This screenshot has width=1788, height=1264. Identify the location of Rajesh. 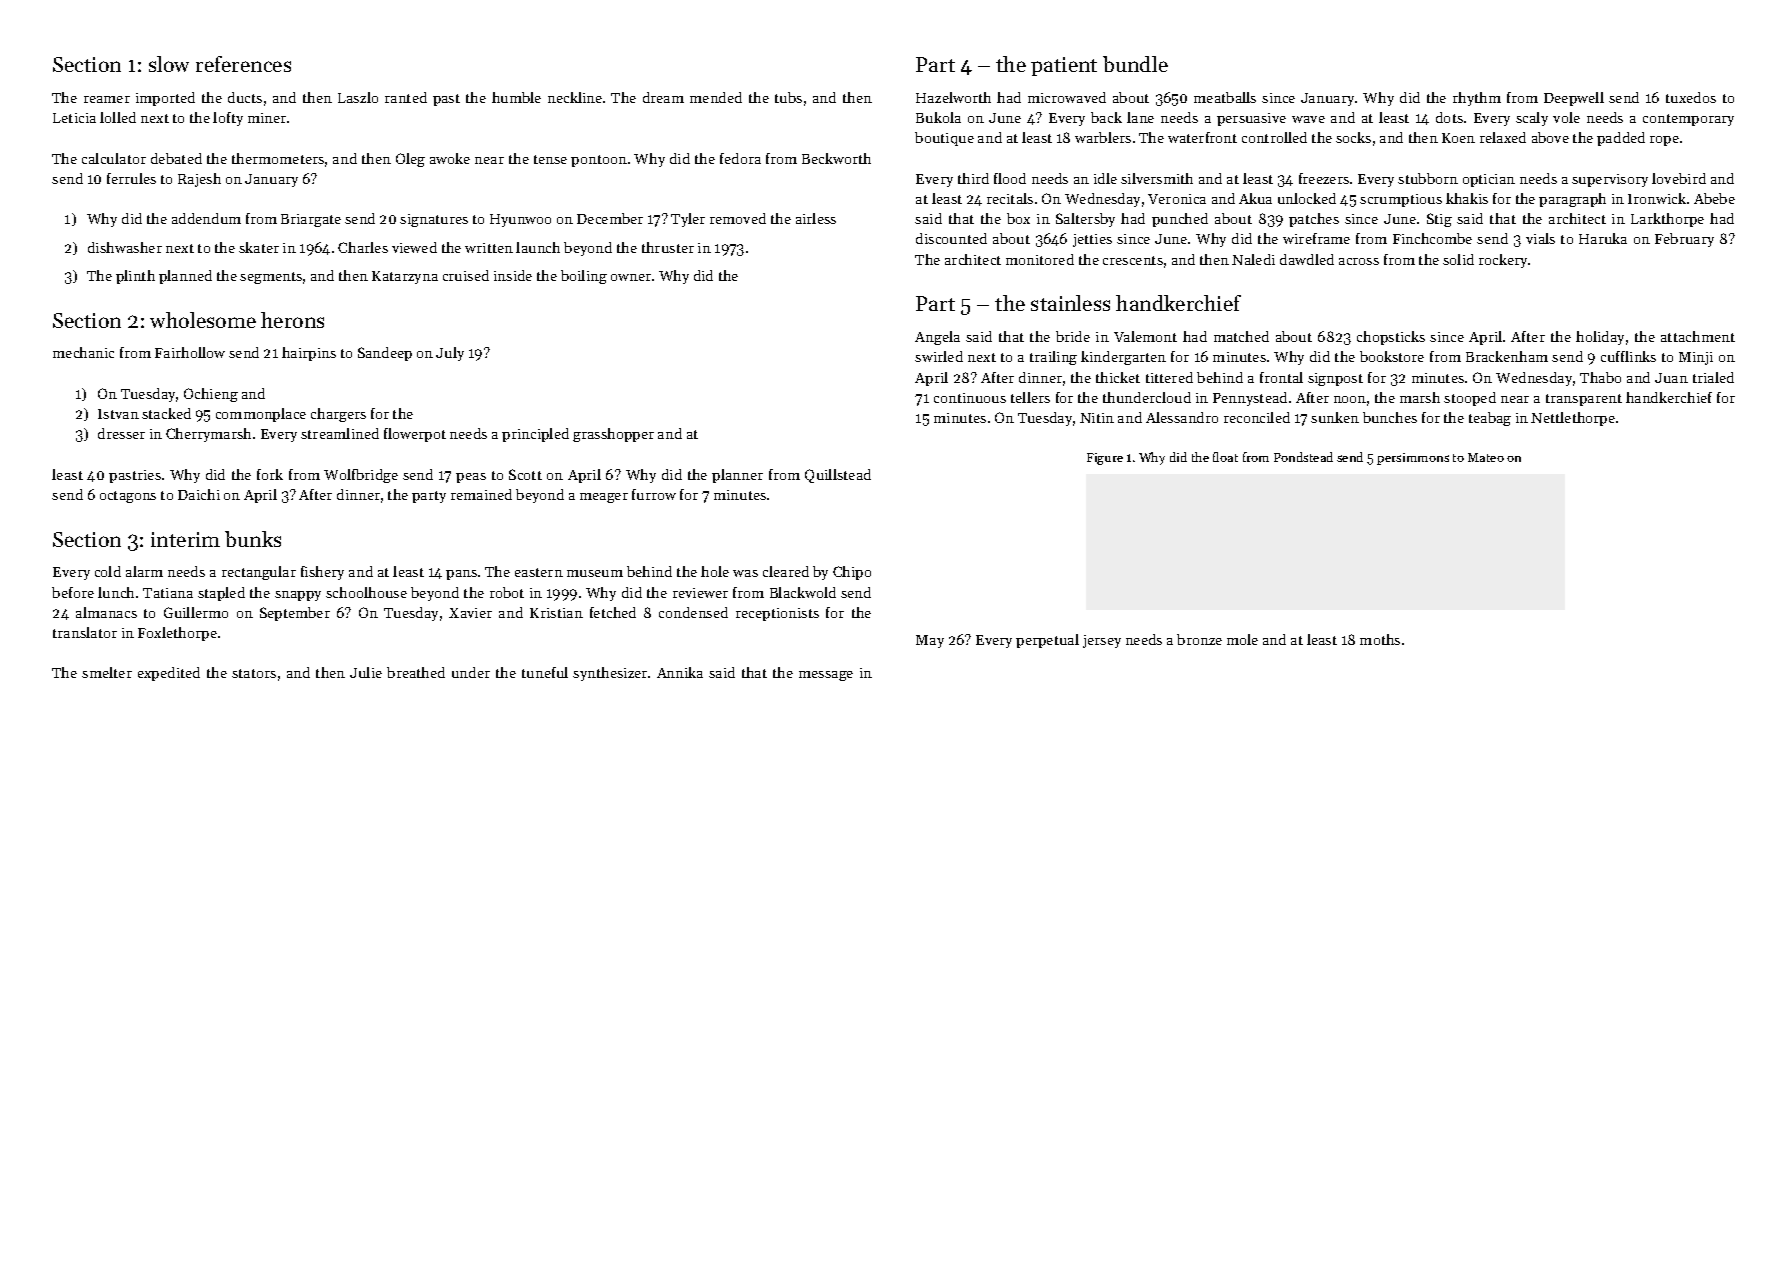
(199, 180).
